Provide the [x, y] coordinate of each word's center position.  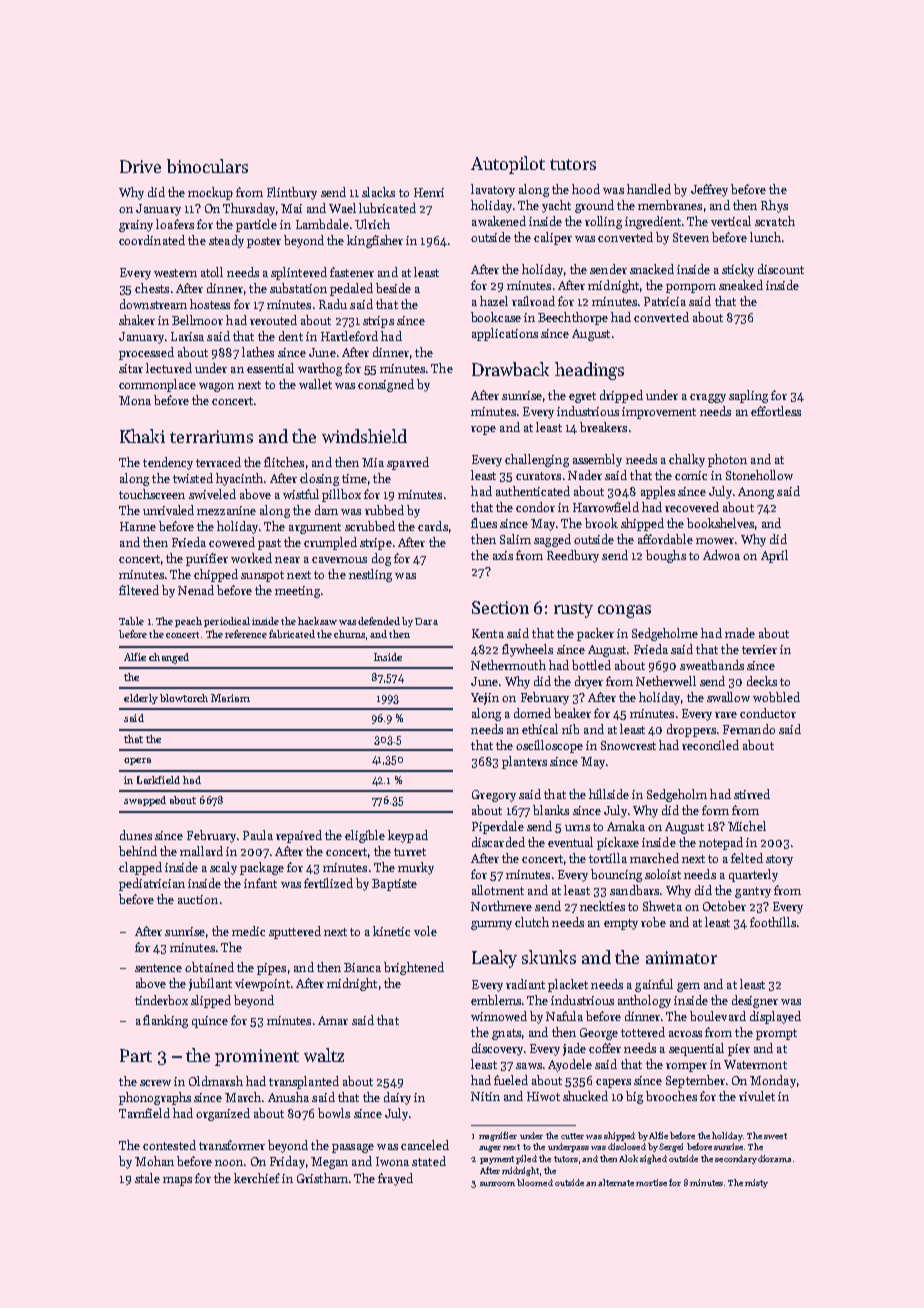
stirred [752, 794]
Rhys [774, 206]
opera [137, 761]
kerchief [257, 1178]
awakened [499, 221]
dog [381, 559]
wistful [301, 494]
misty [756, 1183]
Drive [140, 166]
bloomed [535, 1182]
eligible [365, 836]
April [774, 556]
